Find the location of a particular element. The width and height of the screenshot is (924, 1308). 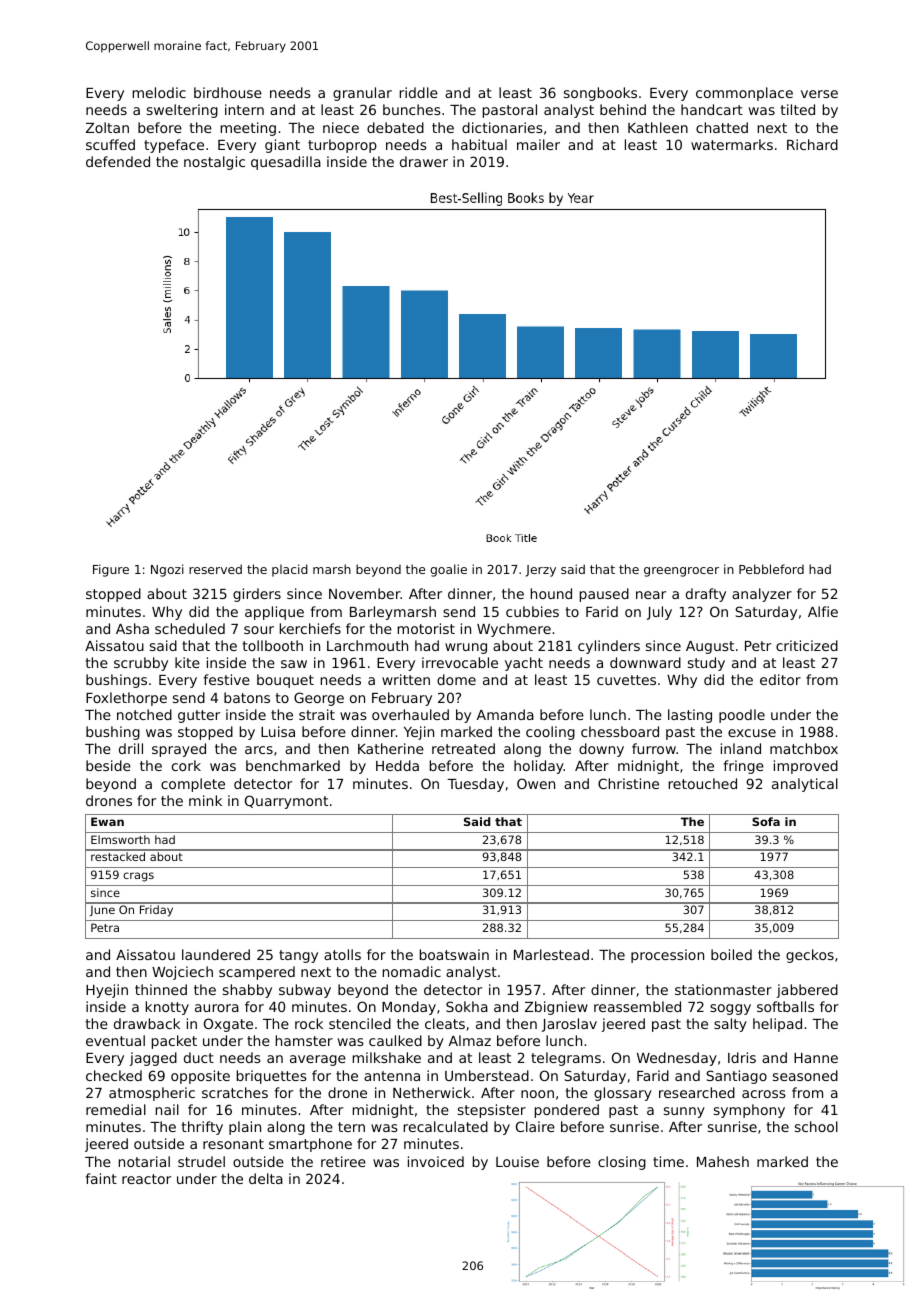

inland is located at coordinates (741, 748).
